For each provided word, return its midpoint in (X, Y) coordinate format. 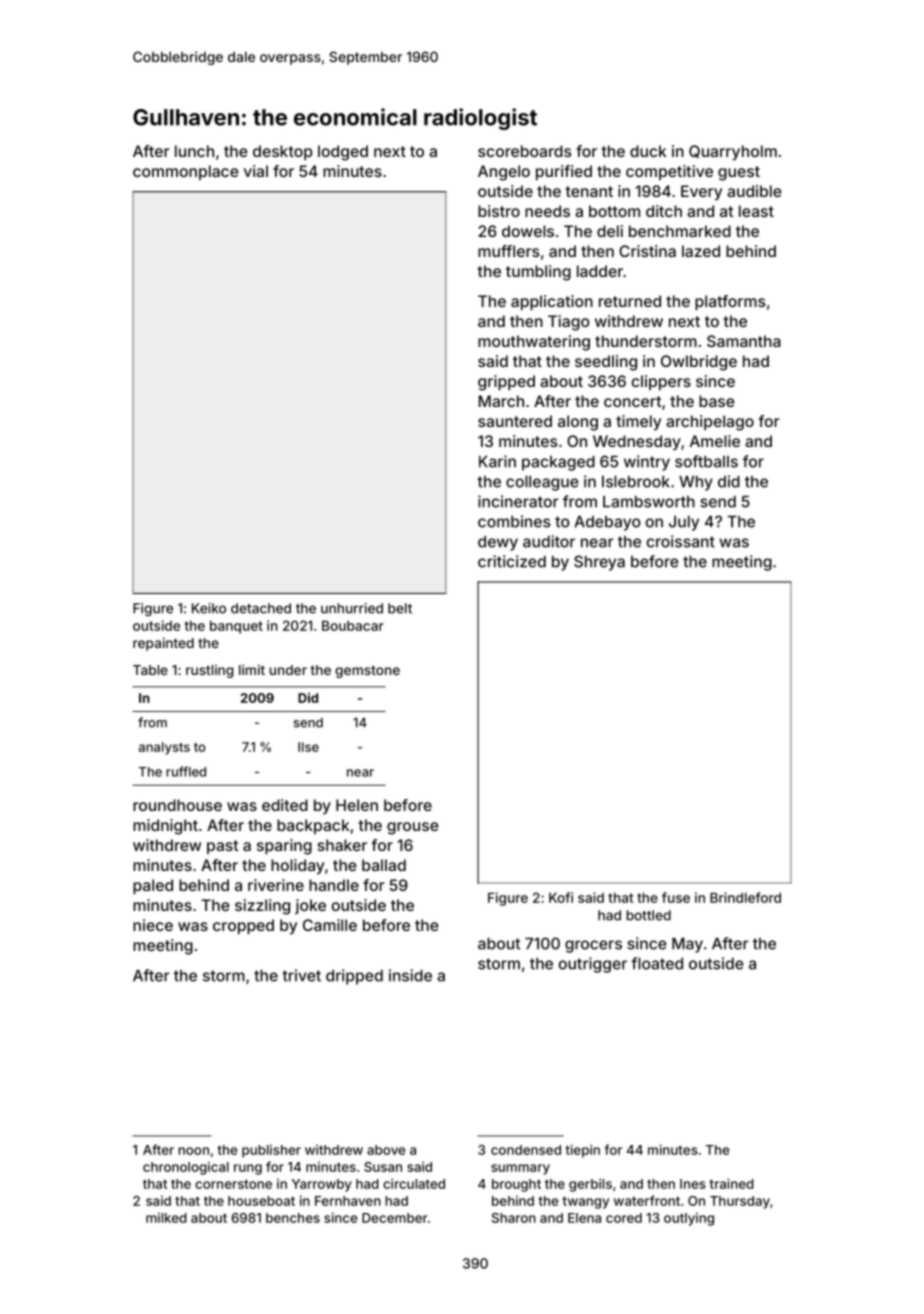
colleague (542, 483)
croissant (681, 541)
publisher (271, 1151)
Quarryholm (733, 153)
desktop (282, 152)
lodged (343, 153)
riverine (276, 885)
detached (261, 608)
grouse (413, 828)
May (687, 945)
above (386, 1150)
